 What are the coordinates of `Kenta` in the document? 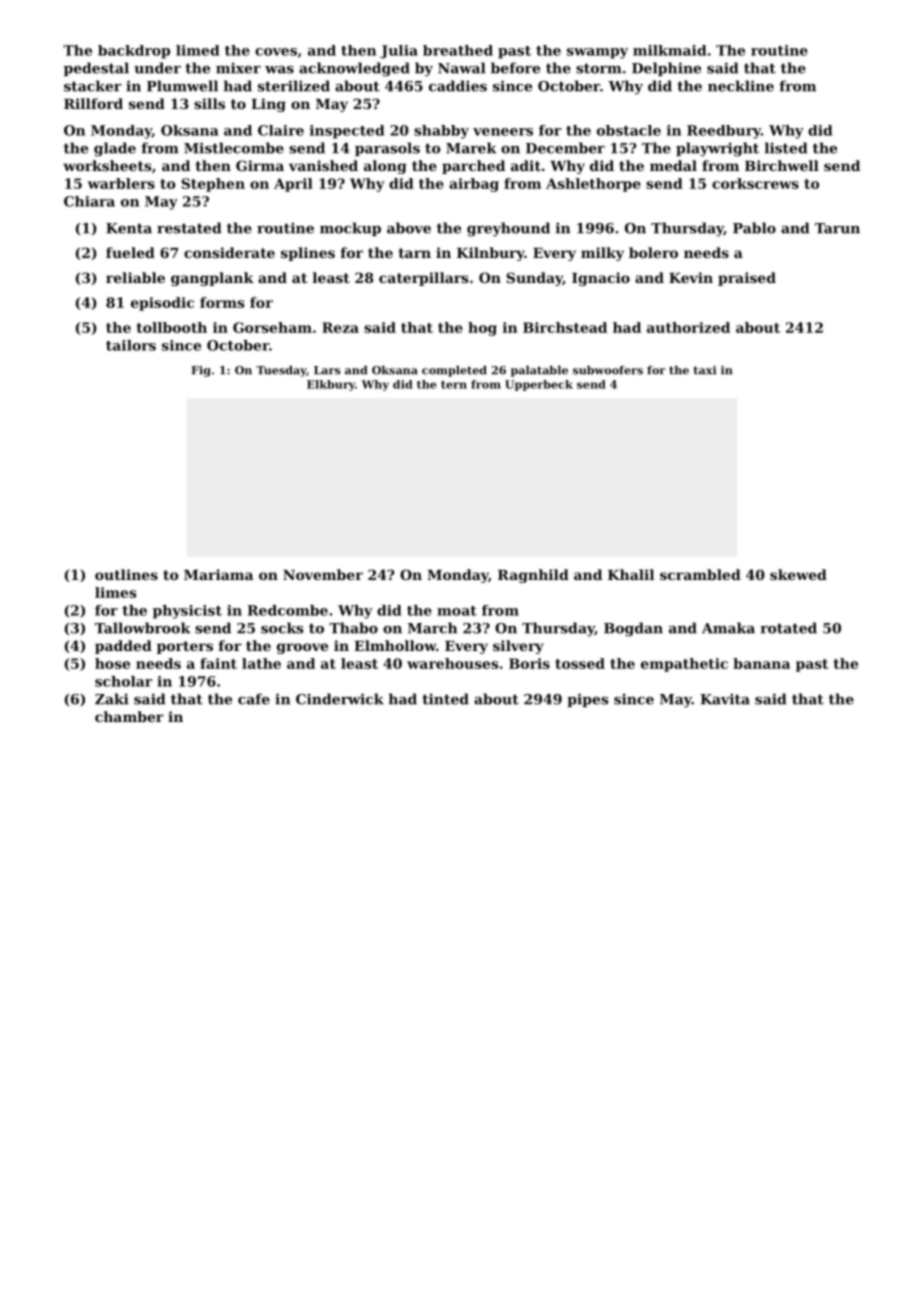 It's located at (129, 228).
